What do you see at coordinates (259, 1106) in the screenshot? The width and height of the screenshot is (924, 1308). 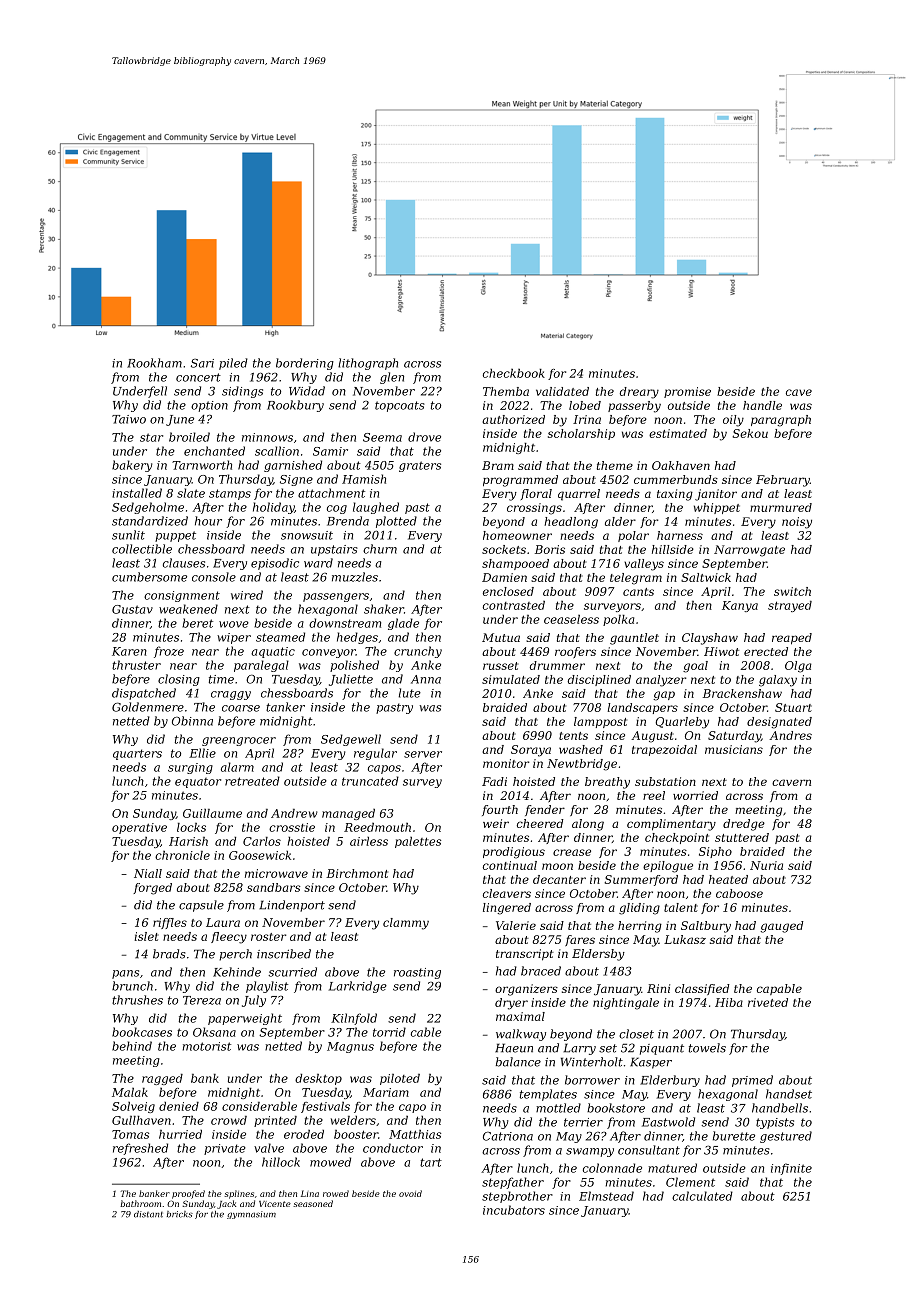 I see `considerable` at bounding box center [259, 1106].
